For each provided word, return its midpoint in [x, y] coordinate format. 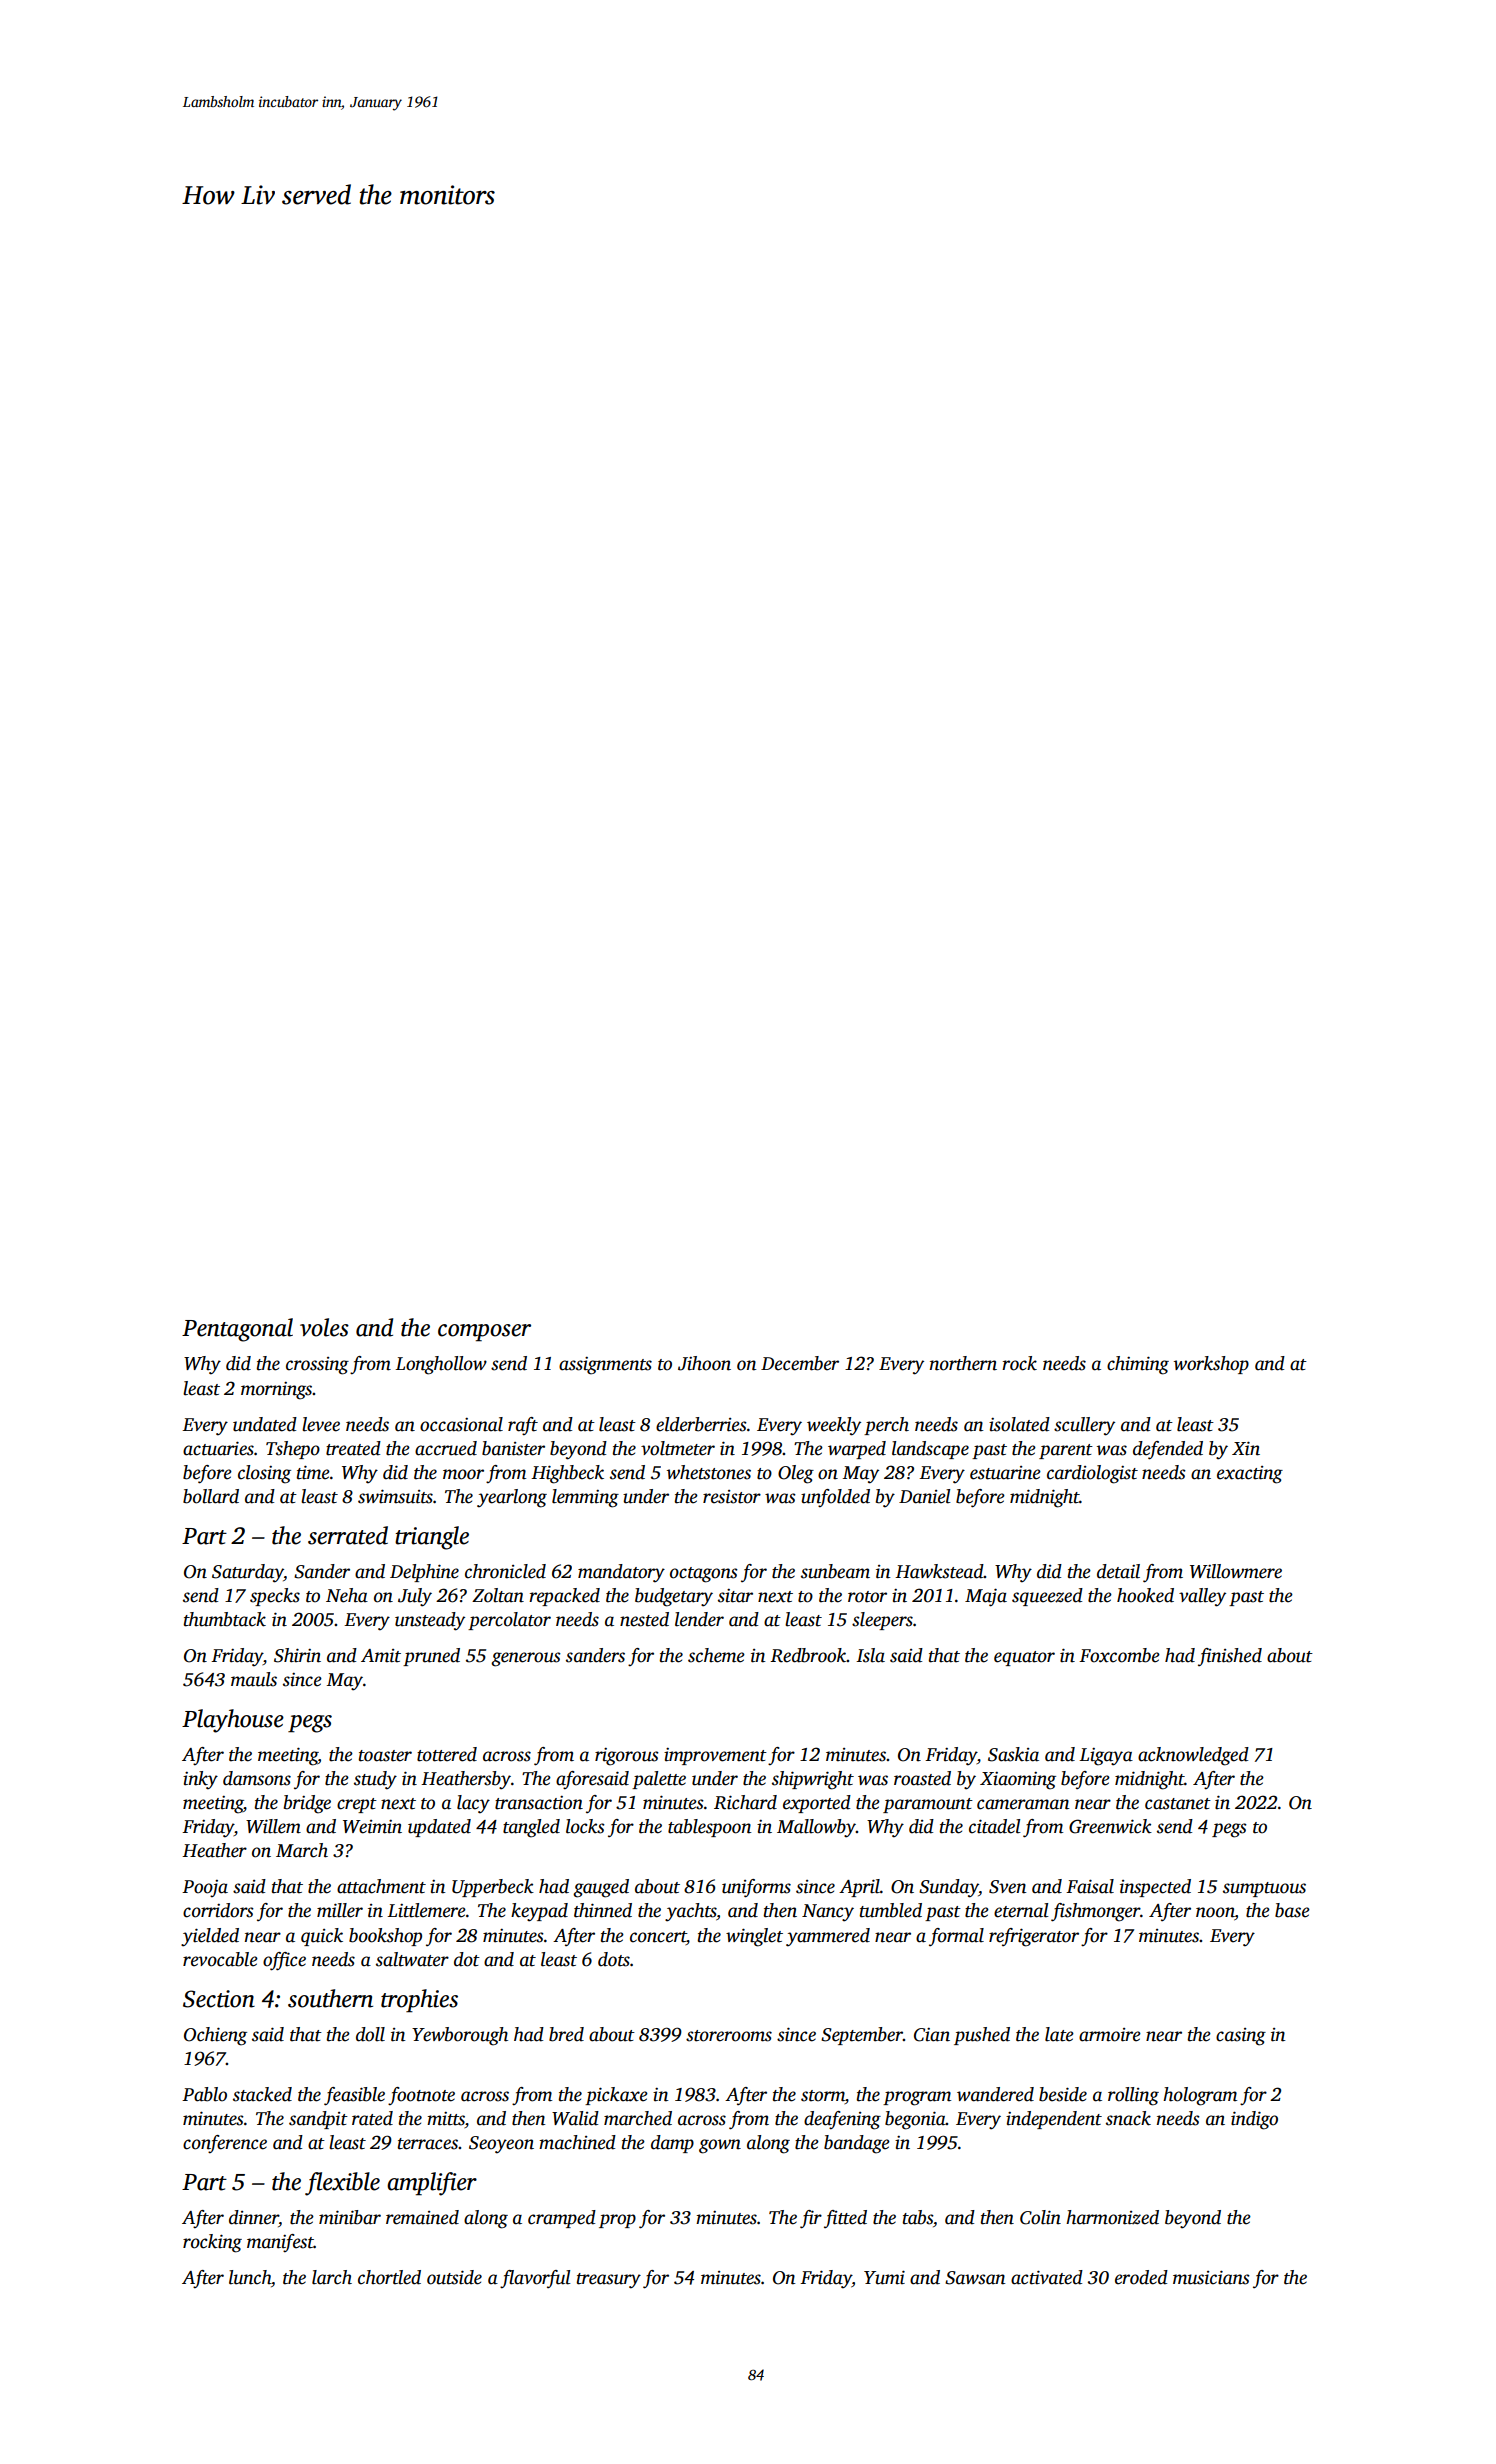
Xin [1246, 1448]
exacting [1250, 1475]
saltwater [412, 1959]
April [859, 1888]
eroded [1141, 2277]
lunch [250, 2277]
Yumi [884, 2277]
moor [463, 1474]
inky [200, 1780]
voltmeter [678, 1448]
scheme [716, 1655]
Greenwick [1110, 1826]
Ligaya [1106, 1757]
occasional [461, 1424]
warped [857, 1450]
